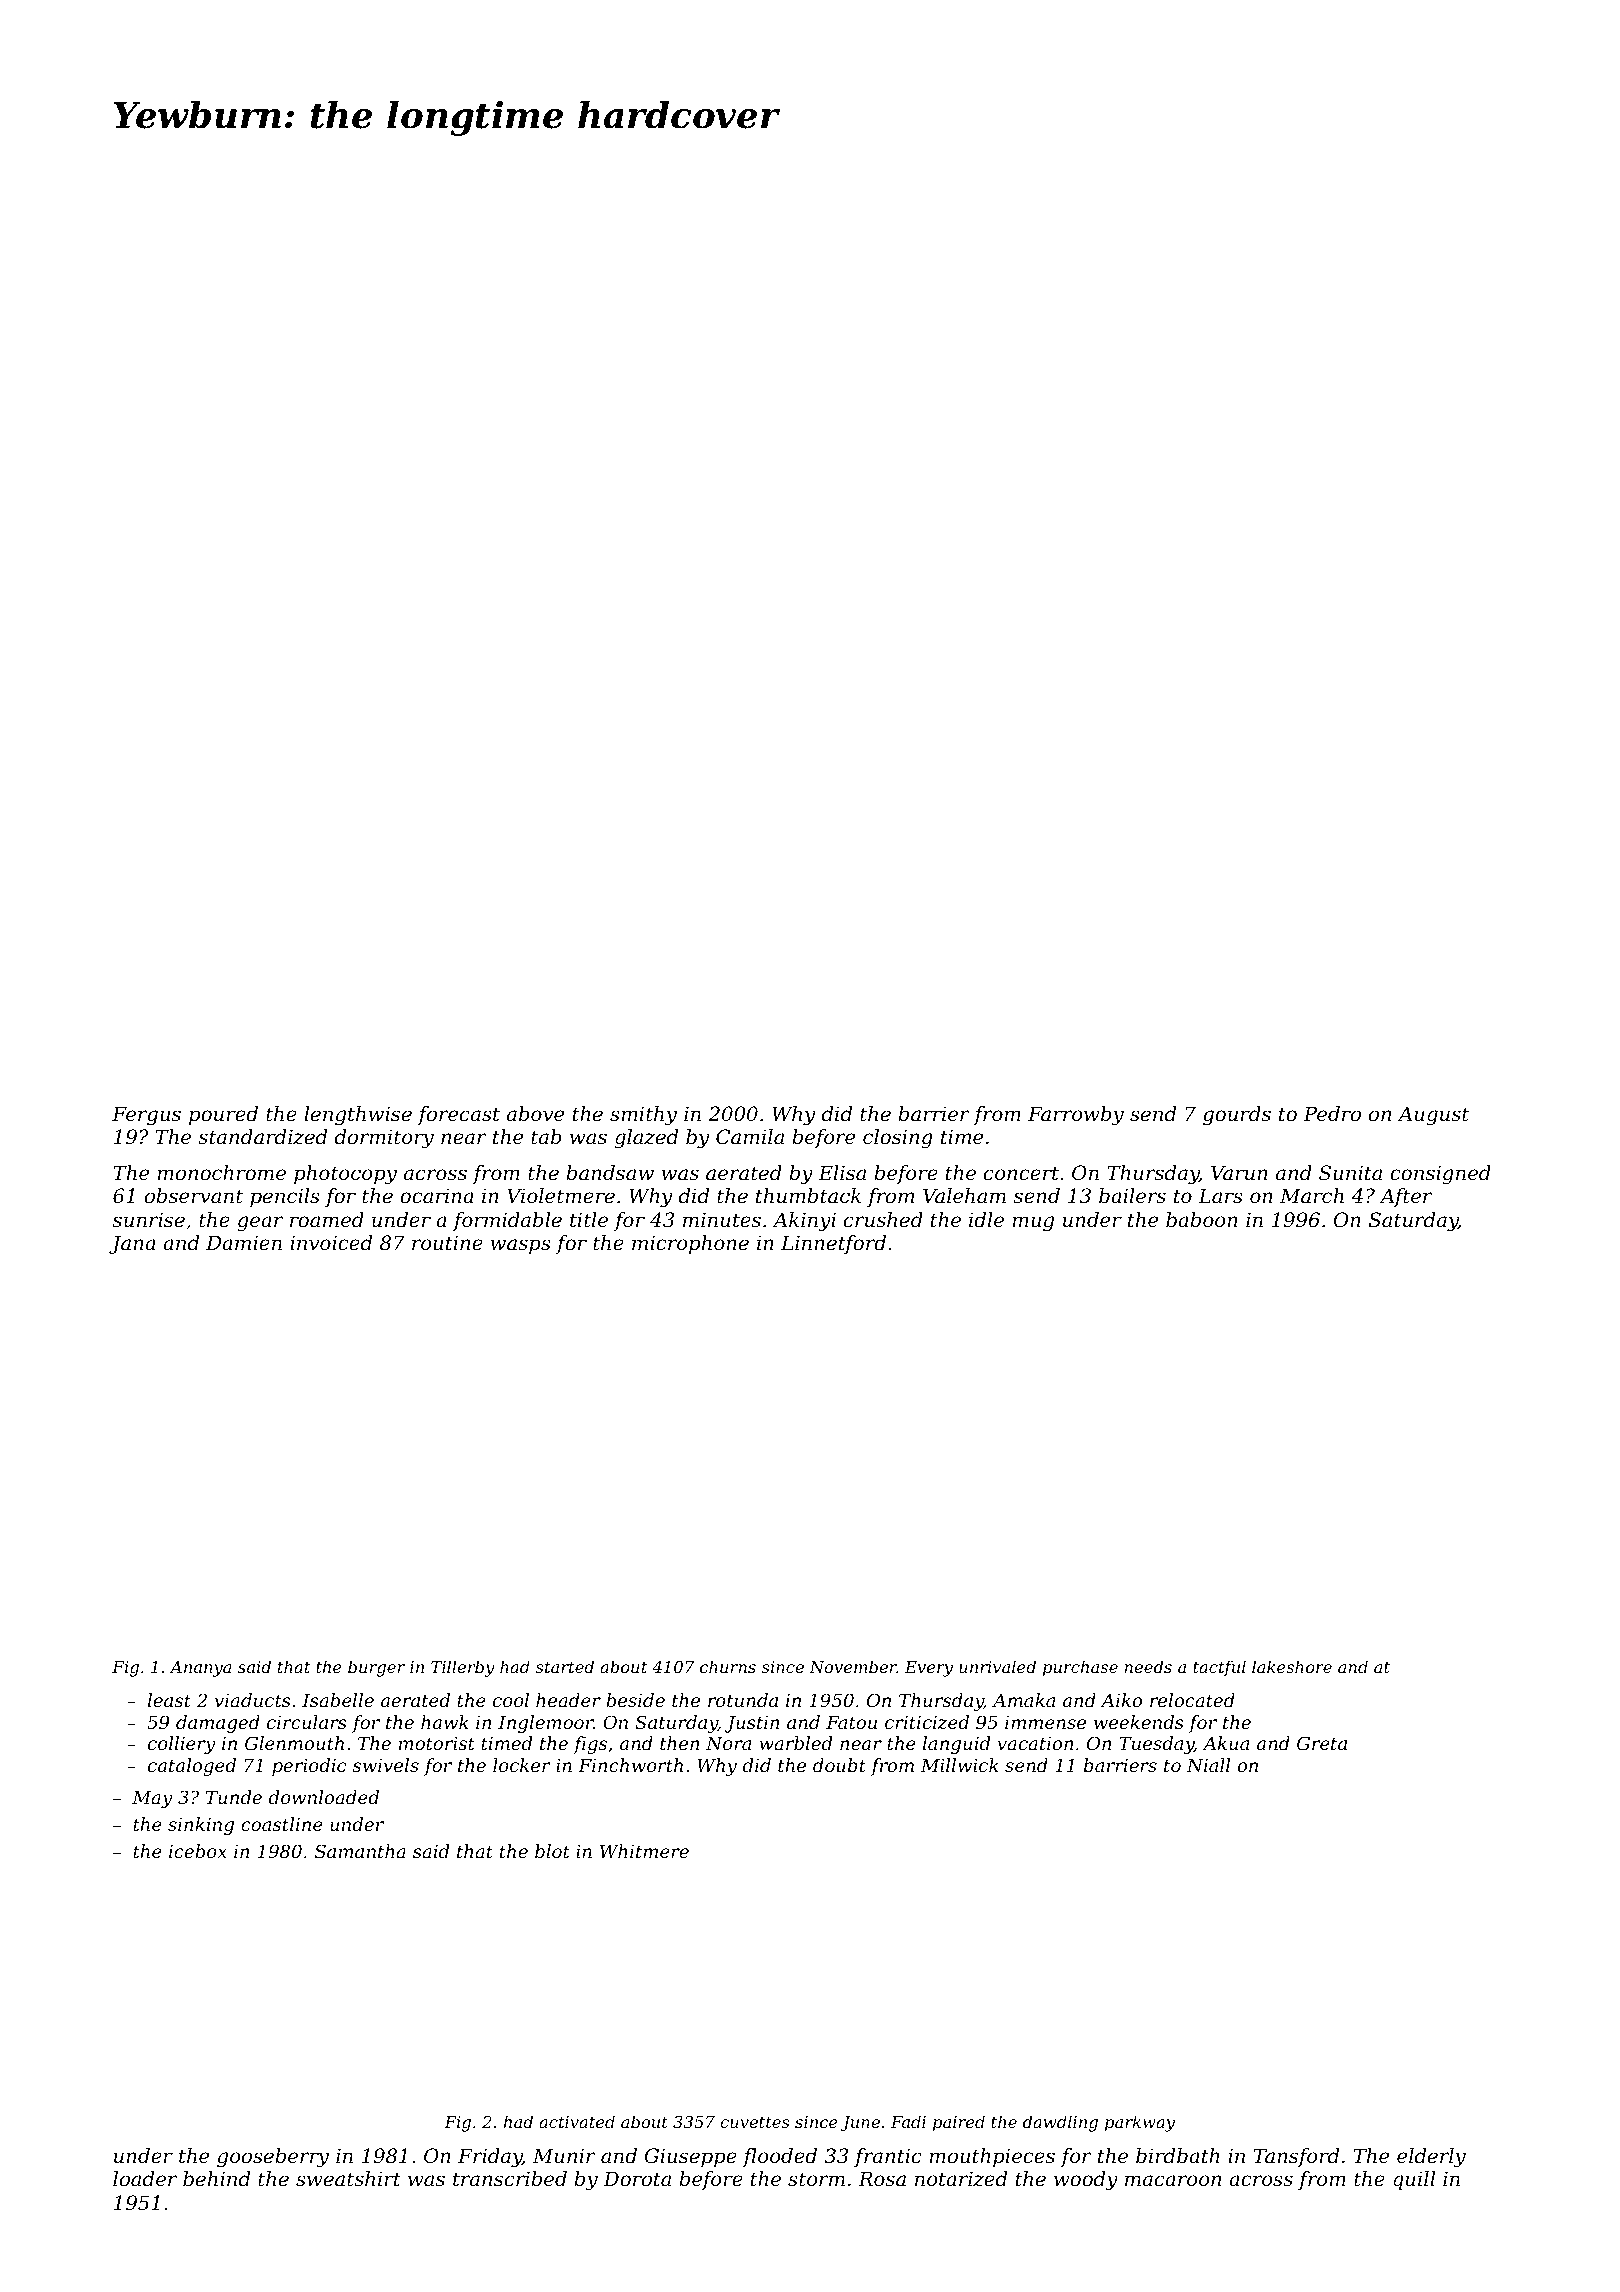 The height and width of the page is (2292, 1620). What do you see at coordinates (1148, 1666) in the page?
I see `needs` at bounding box center [1148, 1666].
